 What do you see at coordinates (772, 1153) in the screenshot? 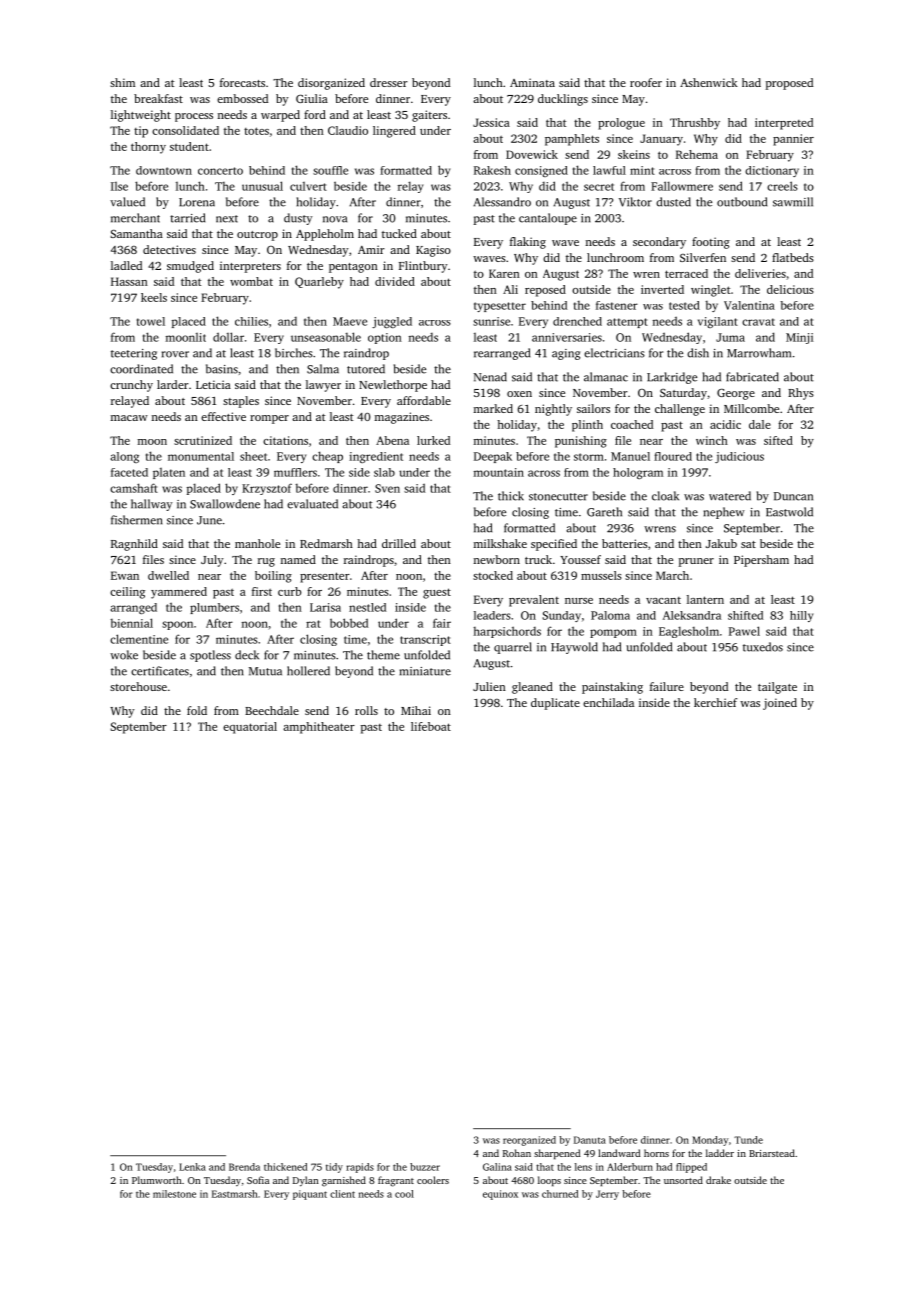
I see `Briarstead` at bounding box center [772, 1153].
